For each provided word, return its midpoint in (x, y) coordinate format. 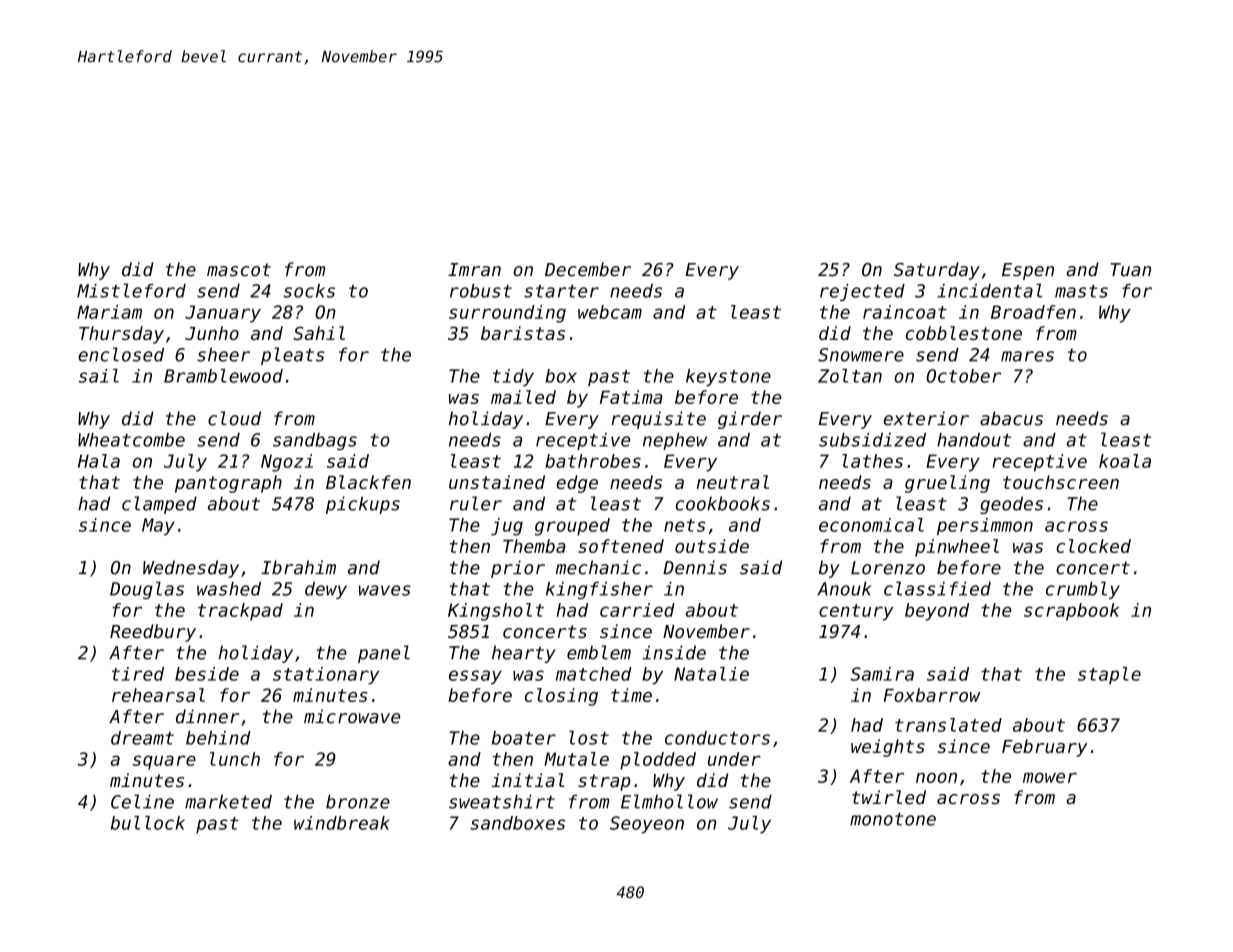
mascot (239, 270)
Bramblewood (223, 376)
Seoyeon (647, 825)
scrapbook (1071, 612)
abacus (1011, 418)
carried (637, 610)
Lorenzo (888, 568)
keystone (728, 377)
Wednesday (191, 569)
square (164, 762)
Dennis (695, 567)
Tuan (1131, 270)
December (588, 269)
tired (138, 674)
